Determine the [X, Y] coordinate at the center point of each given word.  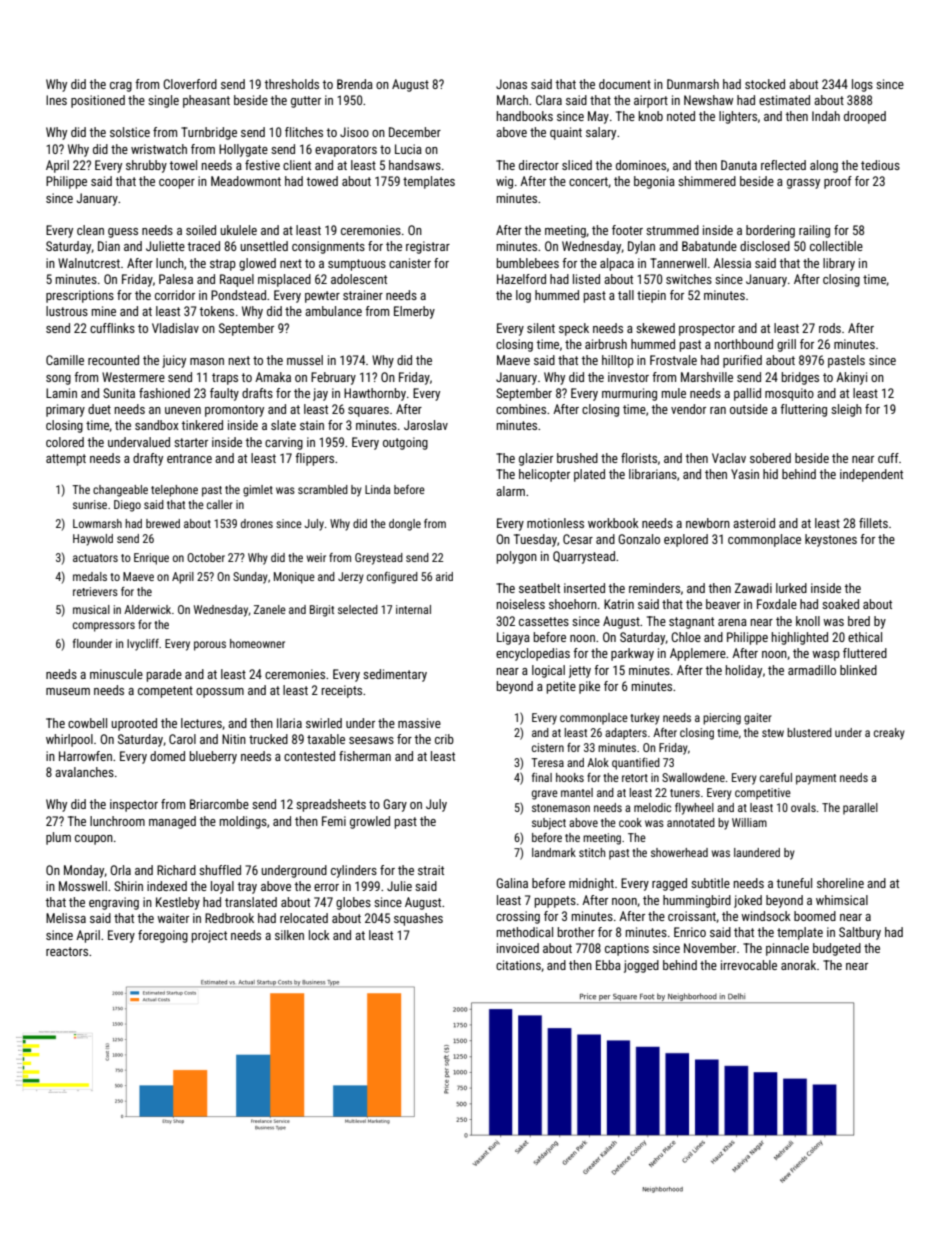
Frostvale [673, 360]
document [625, 84]
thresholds [292, 84]
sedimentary [395, 675]
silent [541, 328]
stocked [765, 84]
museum [68, 691]
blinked [858, 670]
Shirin [128, 886]
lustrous [67, 311]
